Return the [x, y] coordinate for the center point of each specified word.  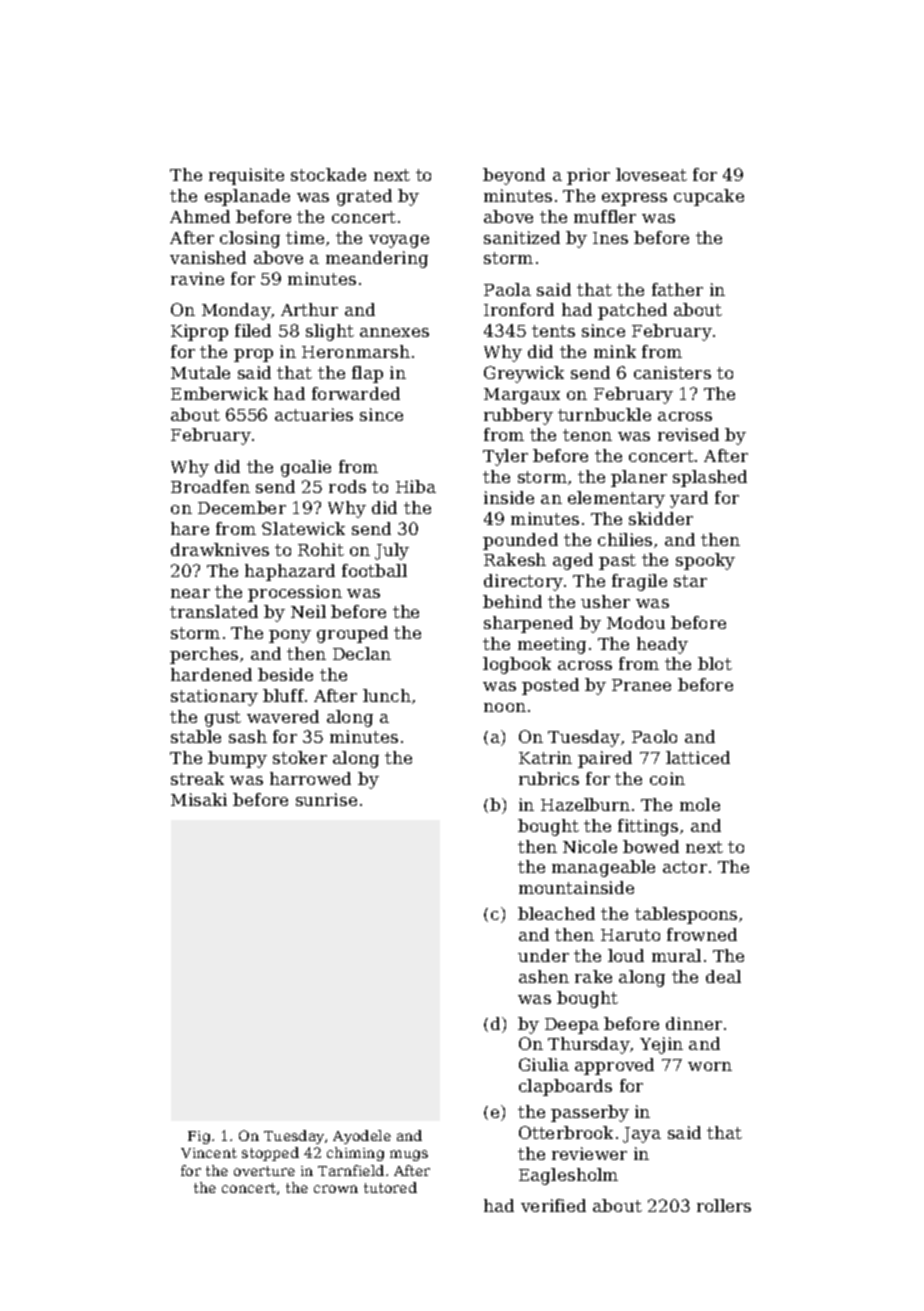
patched [632, 311]
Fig [199, 1137]
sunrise [326, 799]
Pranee [641, 685]
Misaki [199, 799]
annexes [394, 332]
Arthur [309, 309]
